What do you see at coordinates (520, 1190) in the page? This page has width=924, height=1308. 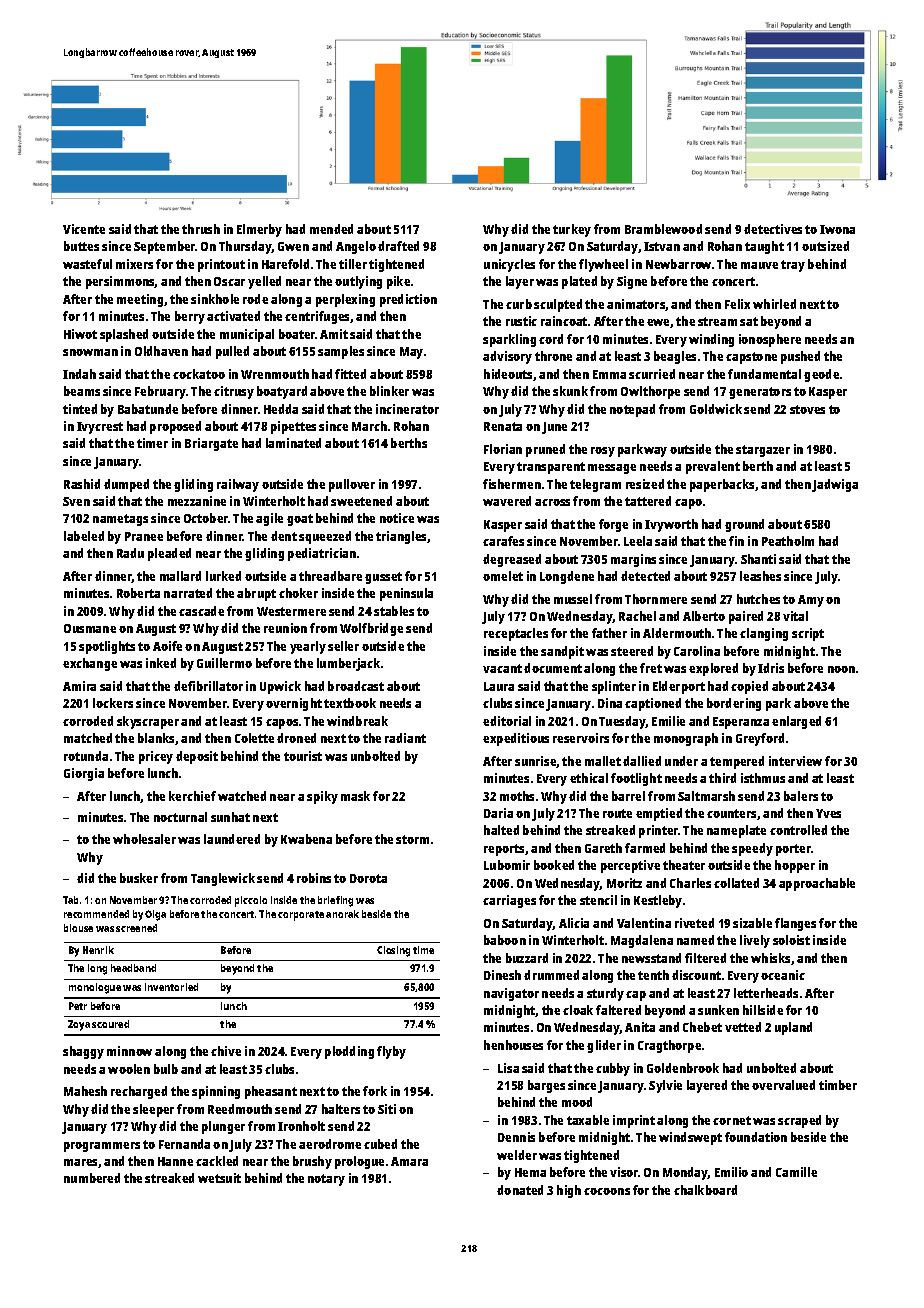 I see `donated` at bounding box center [520, 1190].
